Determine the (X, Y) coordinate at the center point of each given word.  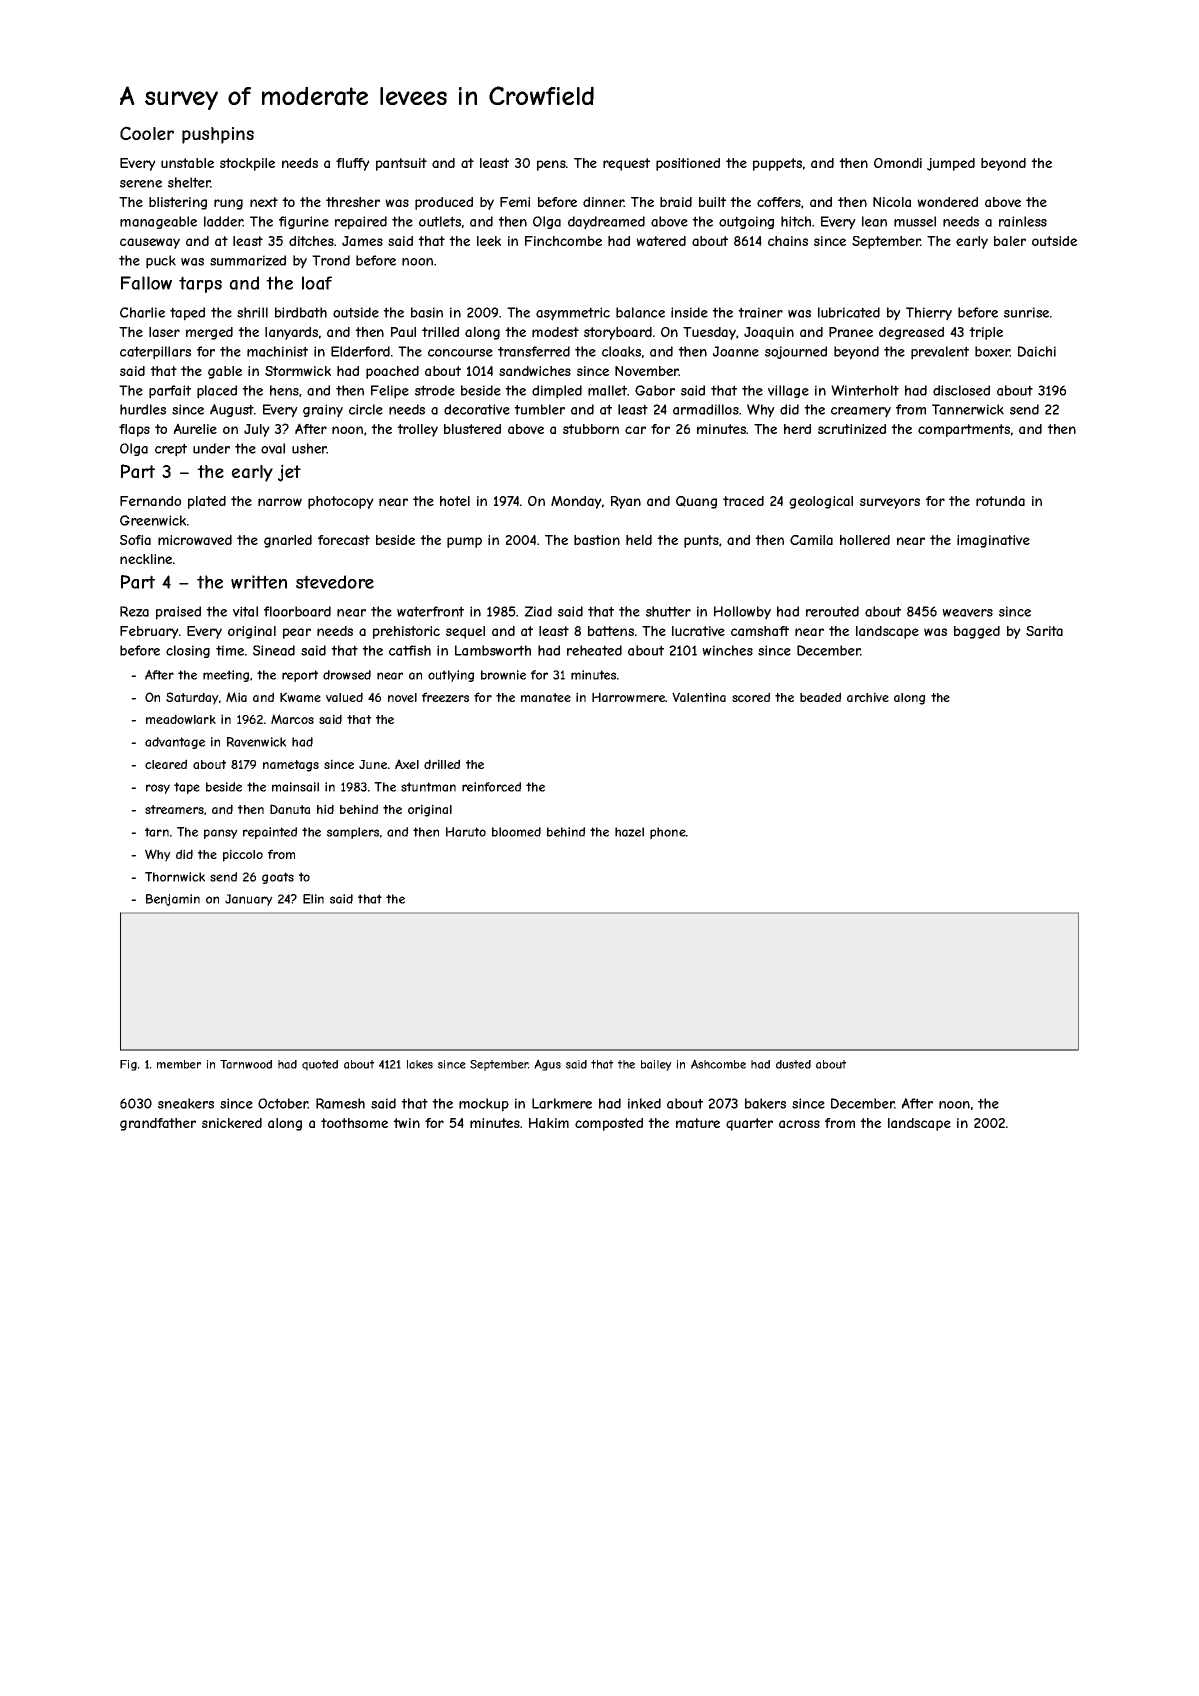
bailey (656, 1065)
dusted (793, 1064)
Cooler (147, 133)
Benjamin (173, 900)
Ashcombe (718, 1064)
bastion (597, 540)
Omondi (898, 163)
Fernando (150, 501)
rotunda (1000, 501)
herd (797, 429)
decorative (477, 409)
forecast (344, 540)
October (283, 1103)
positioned (688, 164)
